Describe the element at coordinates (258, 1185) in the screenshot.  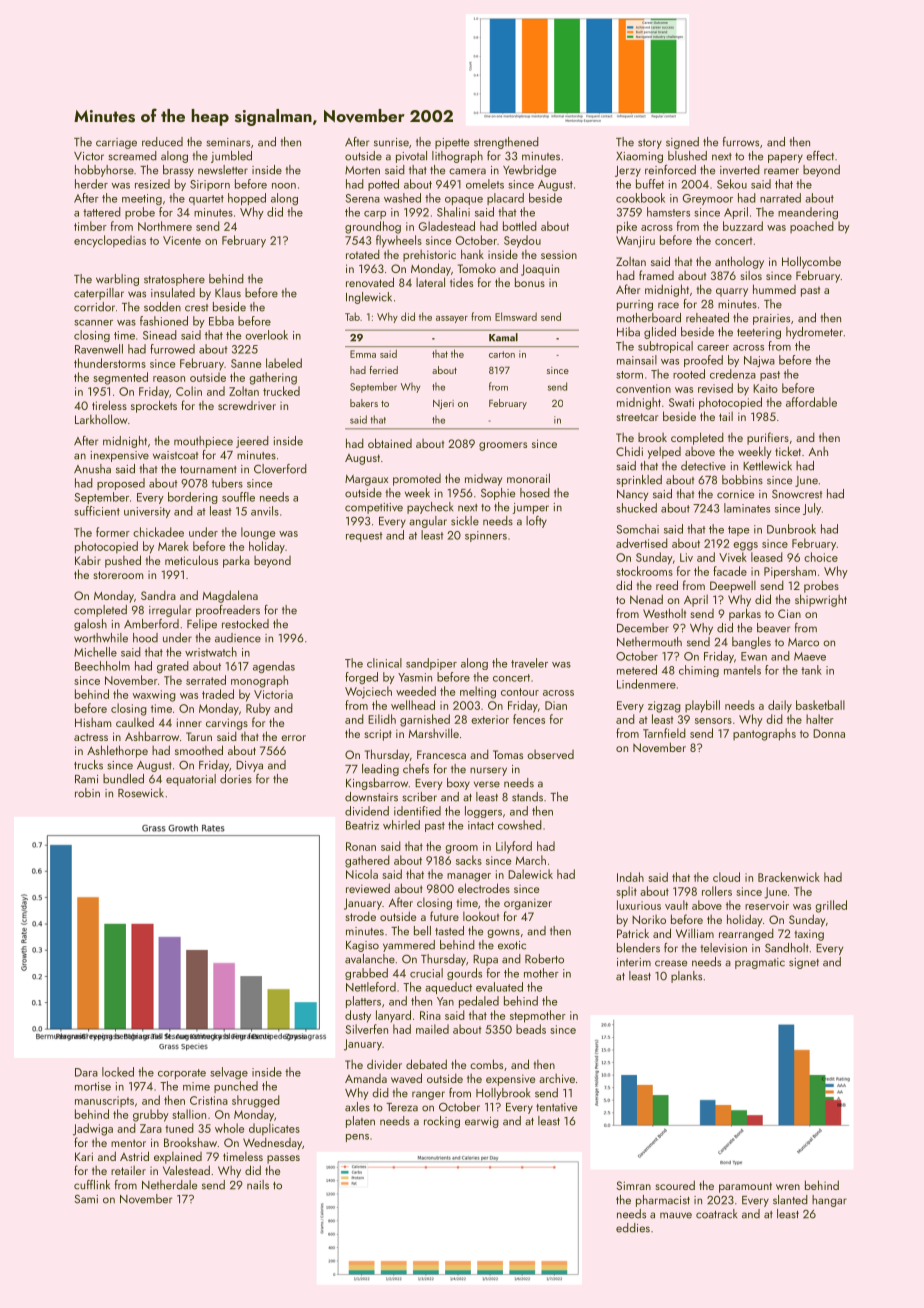
I see `nails` at that location.
